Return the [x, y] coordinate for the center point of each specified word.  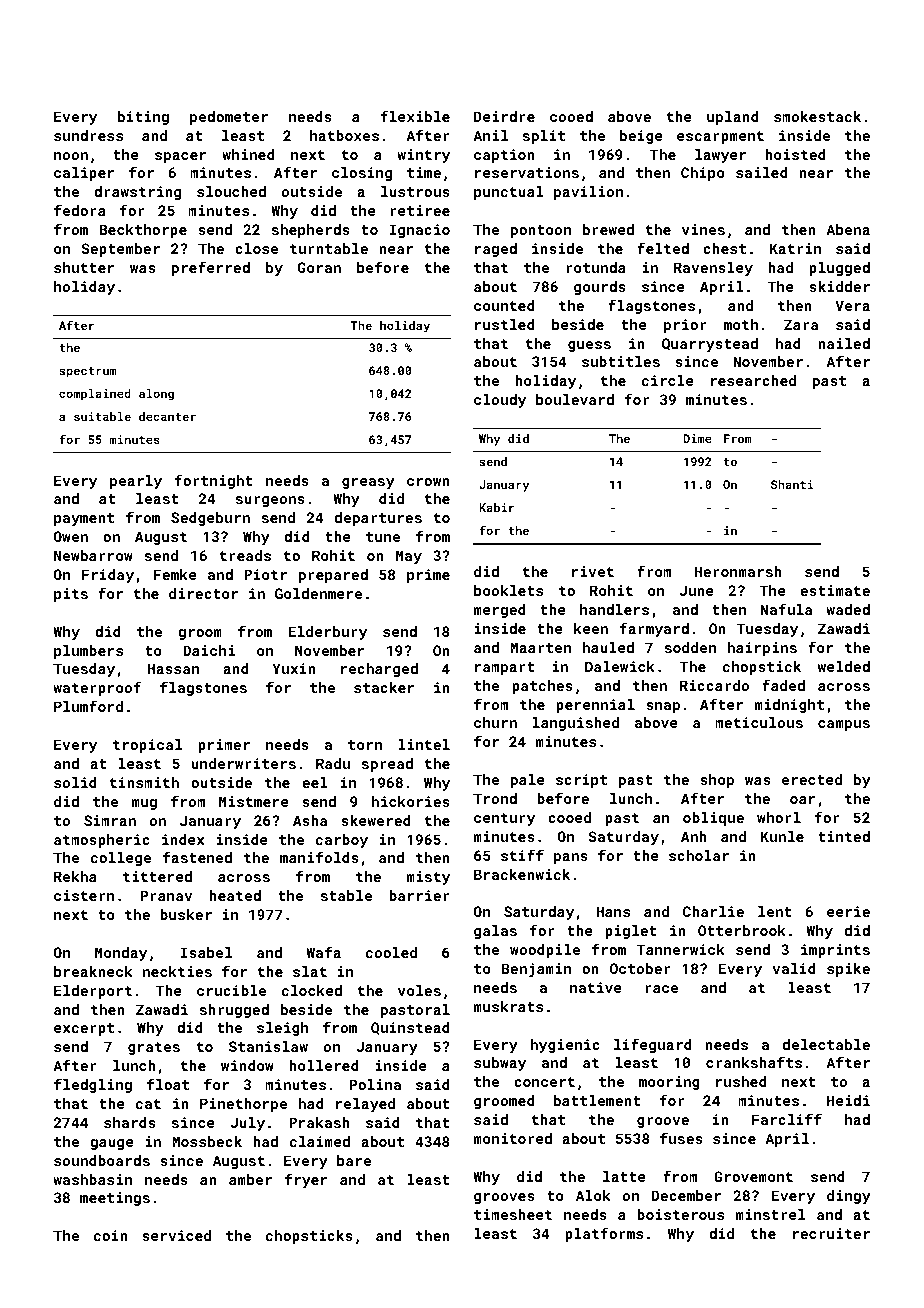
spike [848, 970]
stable [346, 895]
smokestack [817, 116]
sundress [88, 135]
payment [84, 519]
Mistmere [254, 801]
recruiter [831, 1233]
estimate [835, 590]
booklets [508, 590]
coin [111, 1235]
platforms [604, 1234]
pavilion [588, 193]
